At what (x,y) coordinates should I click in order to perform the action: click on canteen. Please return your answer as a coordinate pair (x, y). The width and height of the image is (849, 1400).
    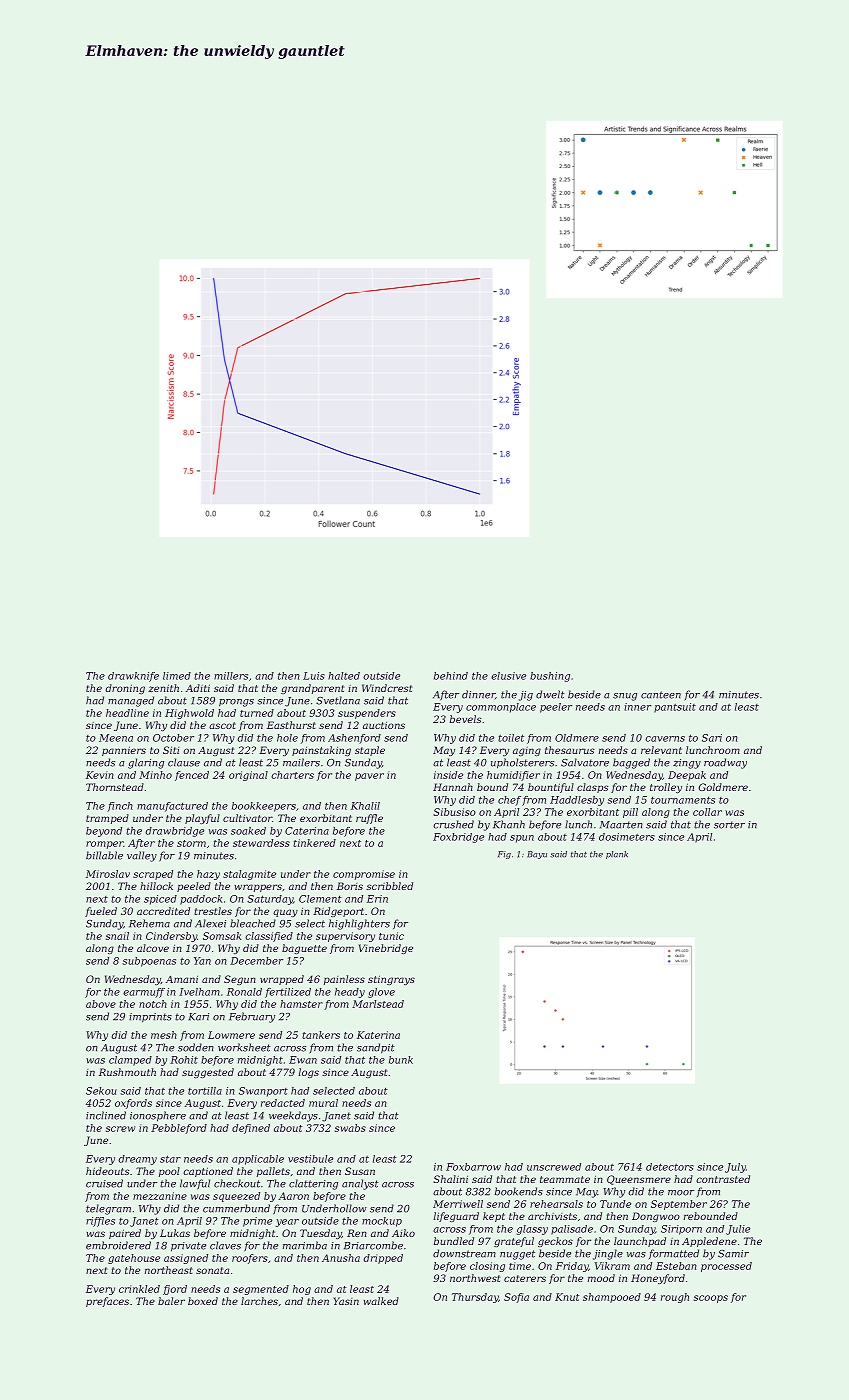
    Looking at the image, I should click on (661, 695).
